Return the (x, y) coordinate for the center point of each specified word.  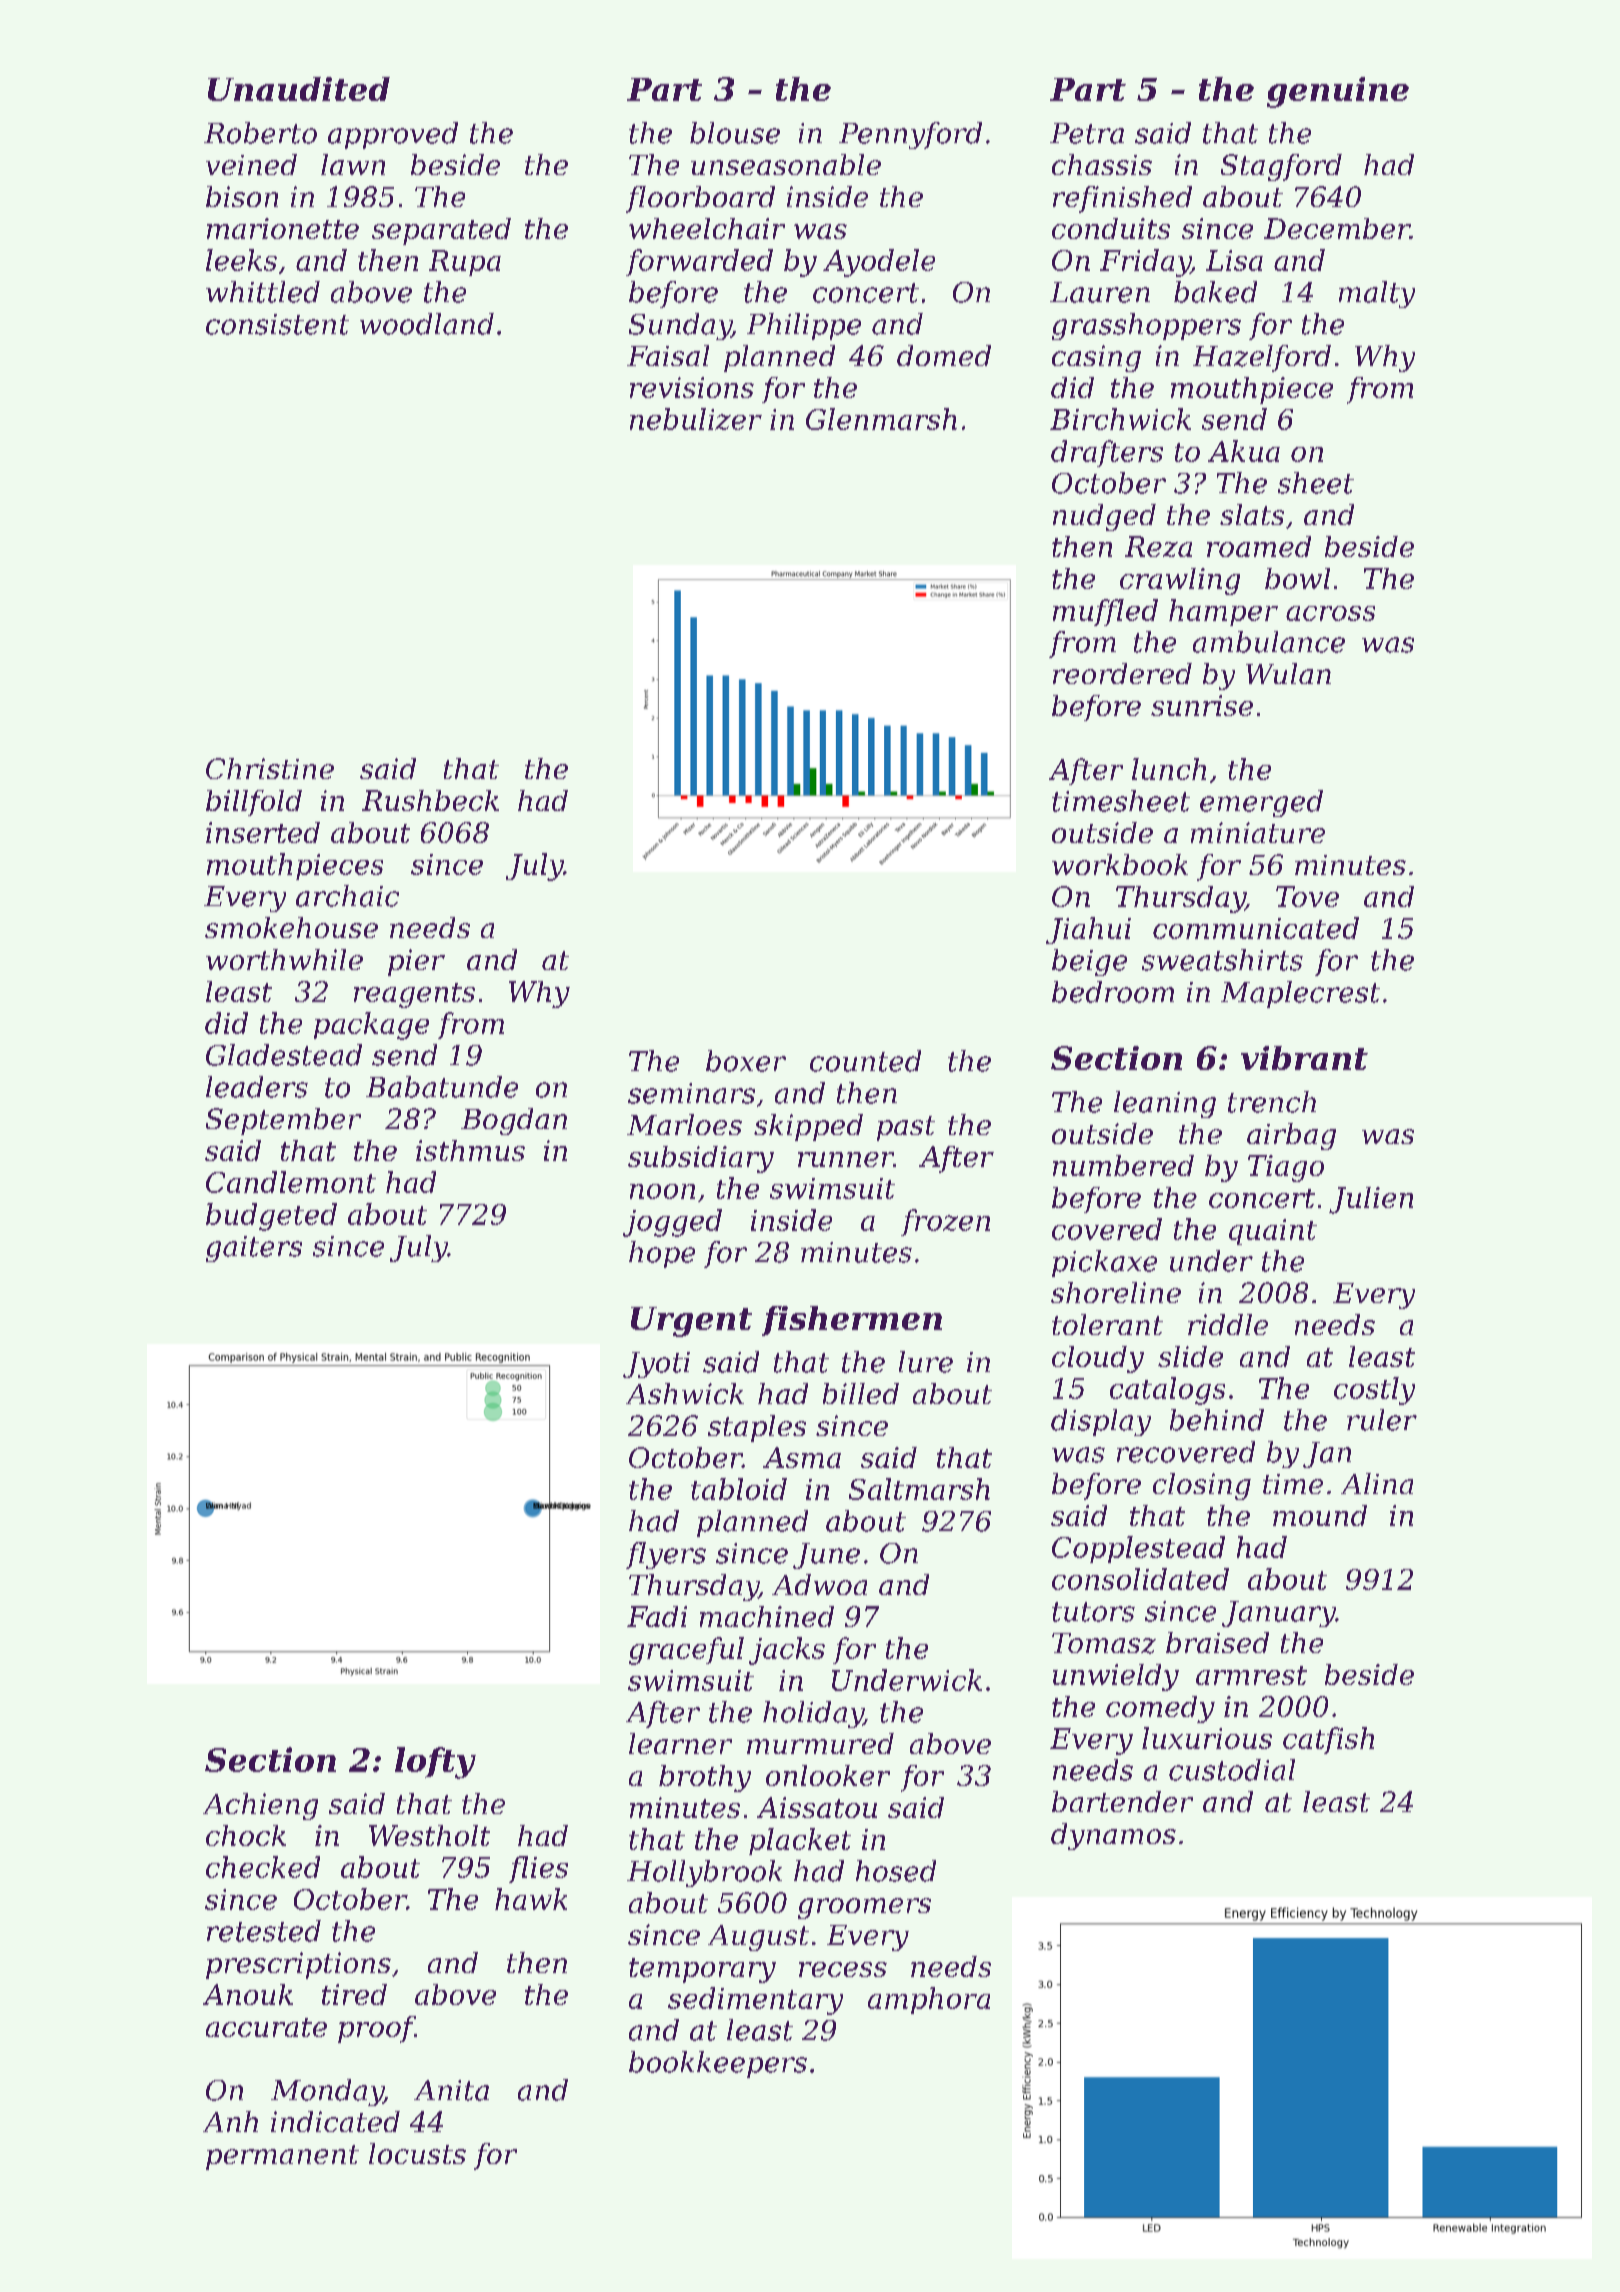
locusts (417, 2153)
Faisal (668, 355)
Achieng (260, 1806)
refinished (1122, 199)
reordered (1122, 673)
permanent (282, 2157)
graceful (686, 1651)
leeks (241, 260)
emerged (1261, 803)
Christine (270, 768)
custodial (1232, 1770)
